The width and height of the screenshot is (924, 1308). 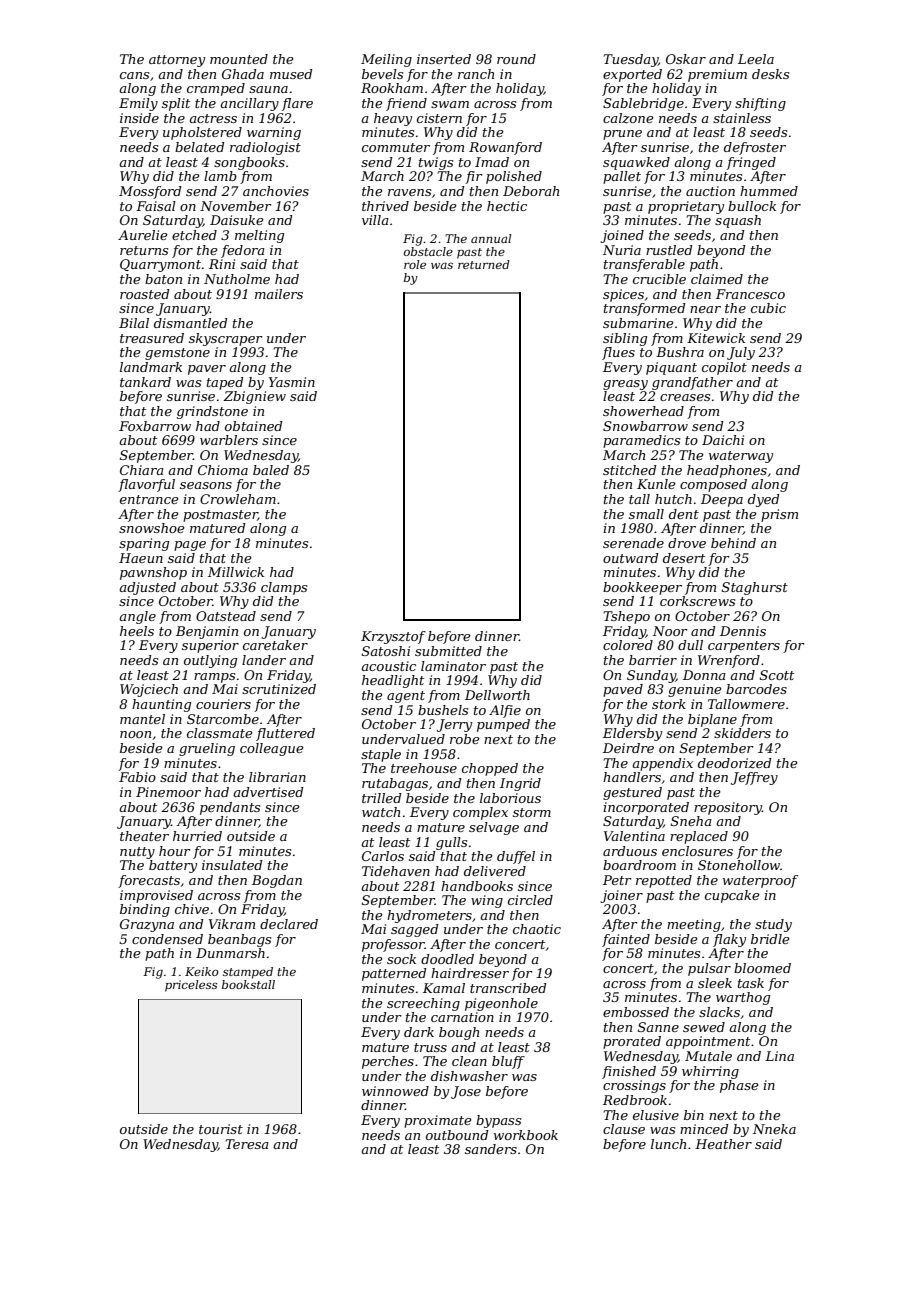 What do you see at coordinates (760, 881) in the screenshot?
I see `waterproof` at bounding box center [760, 881].
